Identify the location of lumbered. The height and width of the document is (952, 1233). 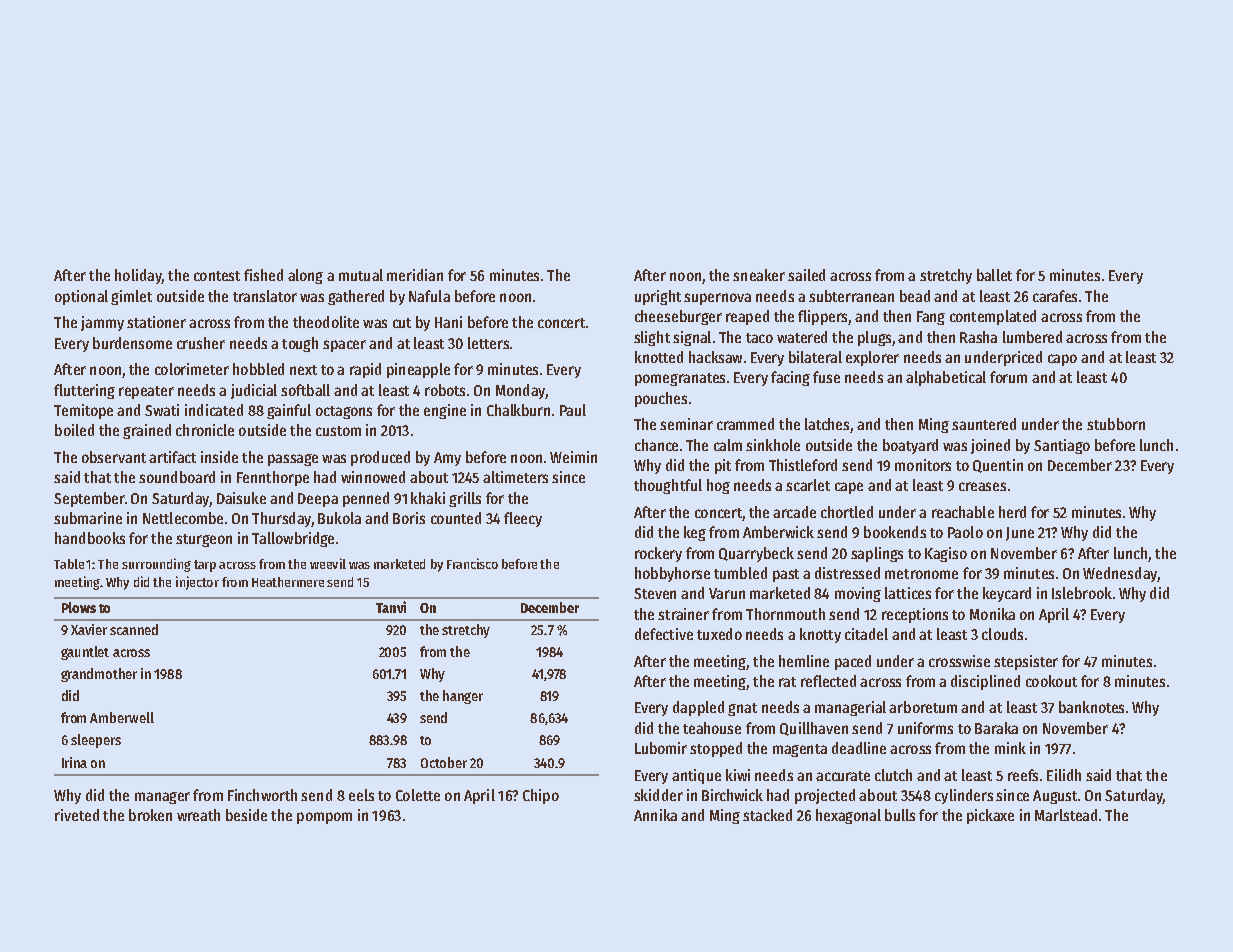
(1032, 337).
